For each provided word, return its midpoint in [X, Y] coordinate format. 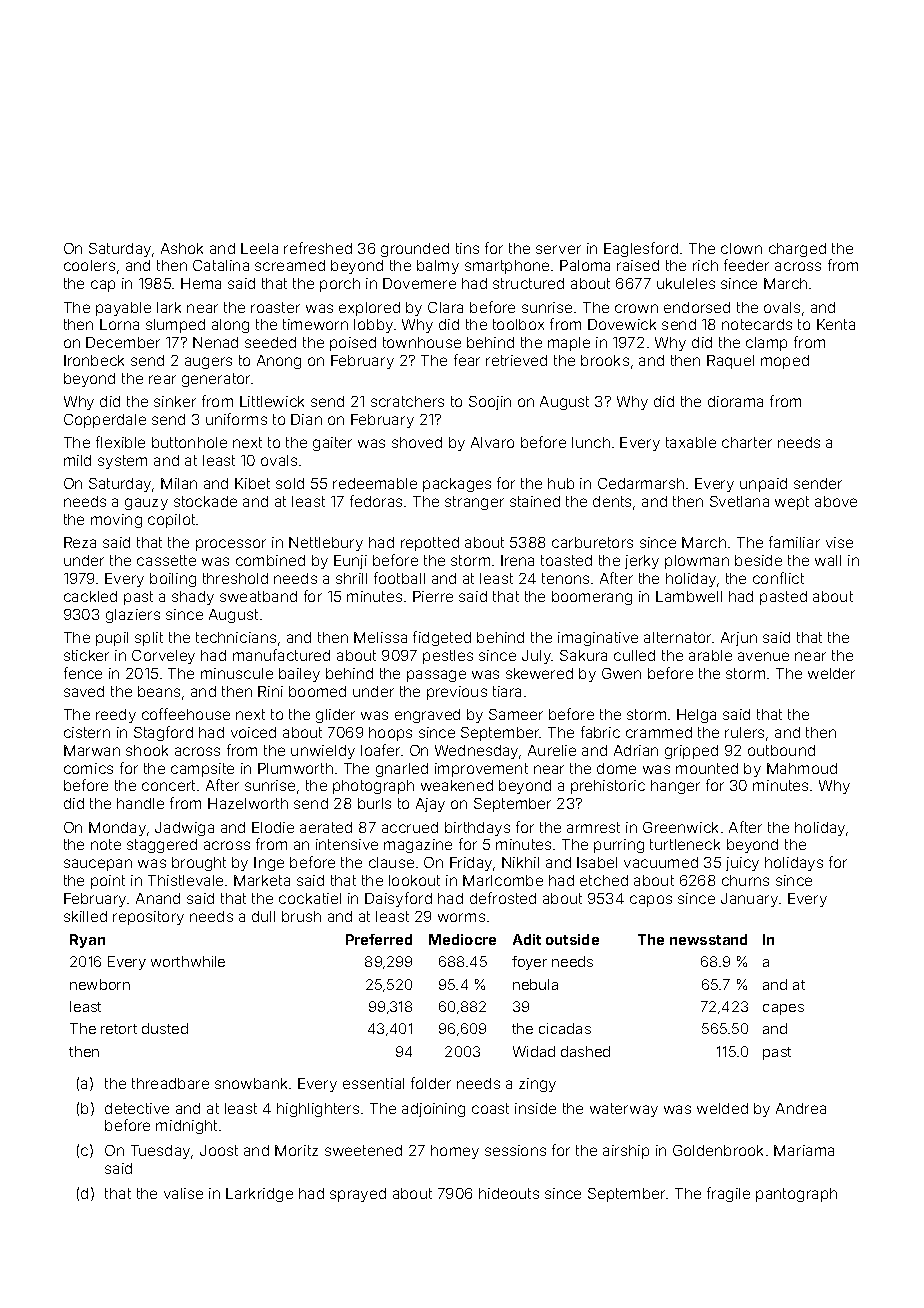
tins [467, 248]
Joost [219, 1150]
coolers [89, 265]
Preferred [379, 939]
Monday [117, 829]
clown [741, 248]
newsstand [708, 939]
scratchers [407, 401]
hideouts [509, 1193]
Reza [80, 542]
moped [785, 362]
